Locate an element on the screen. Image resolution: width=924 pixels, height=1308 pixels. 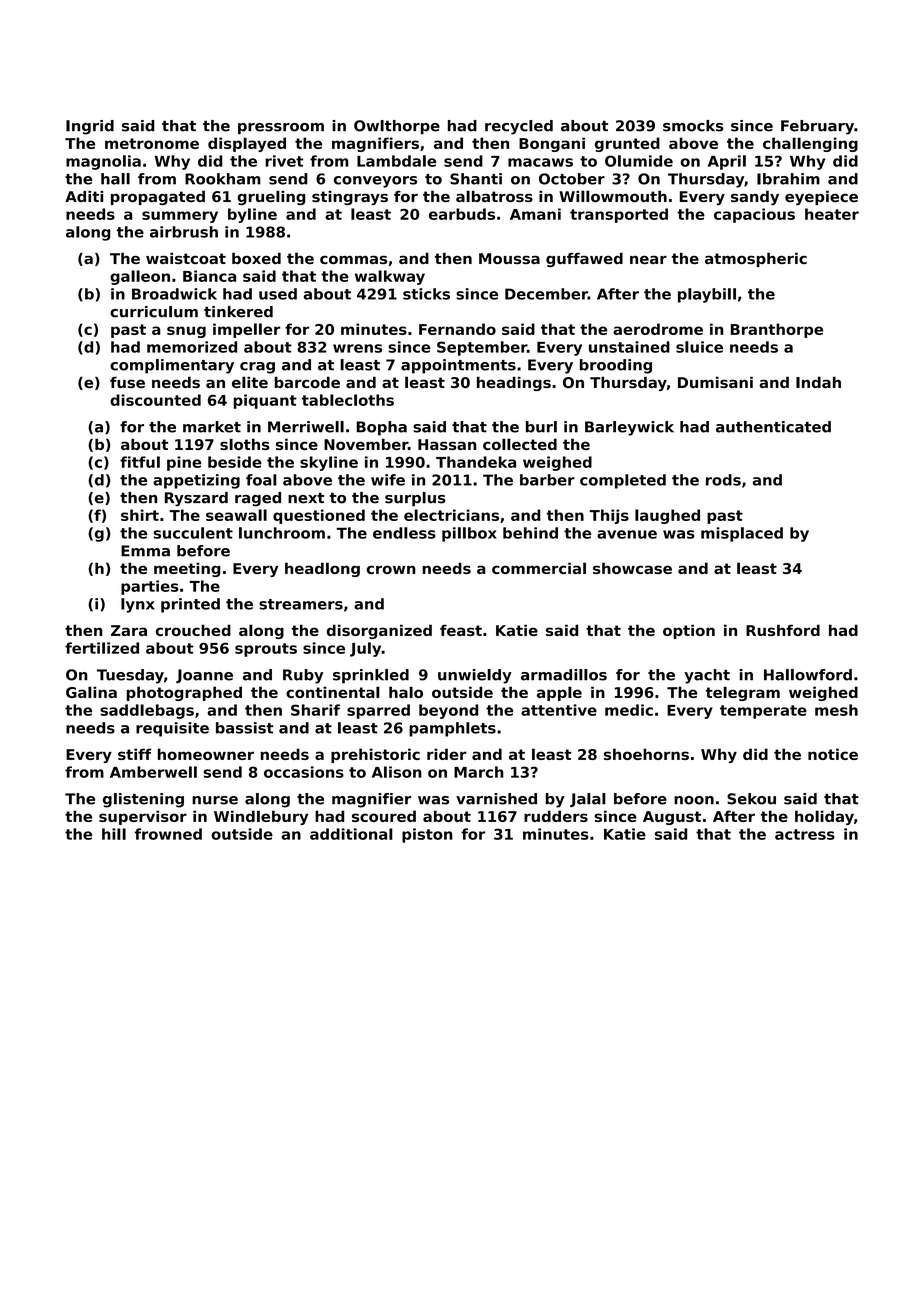
fitful is located at coordinates (140, 462).
